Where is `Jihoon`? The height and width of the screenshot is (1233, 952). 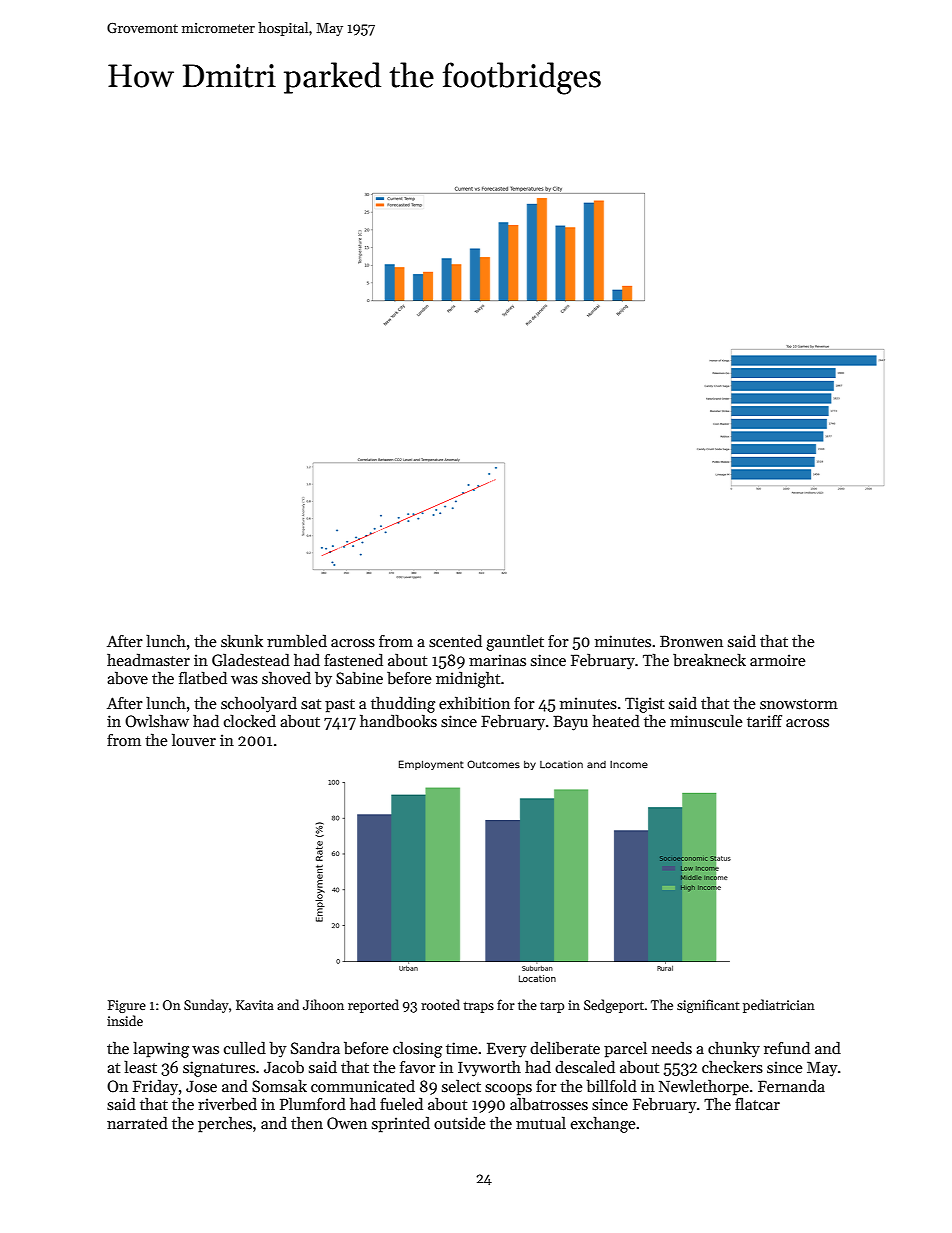
Jihoon is located at coordinates (323, 1004).
